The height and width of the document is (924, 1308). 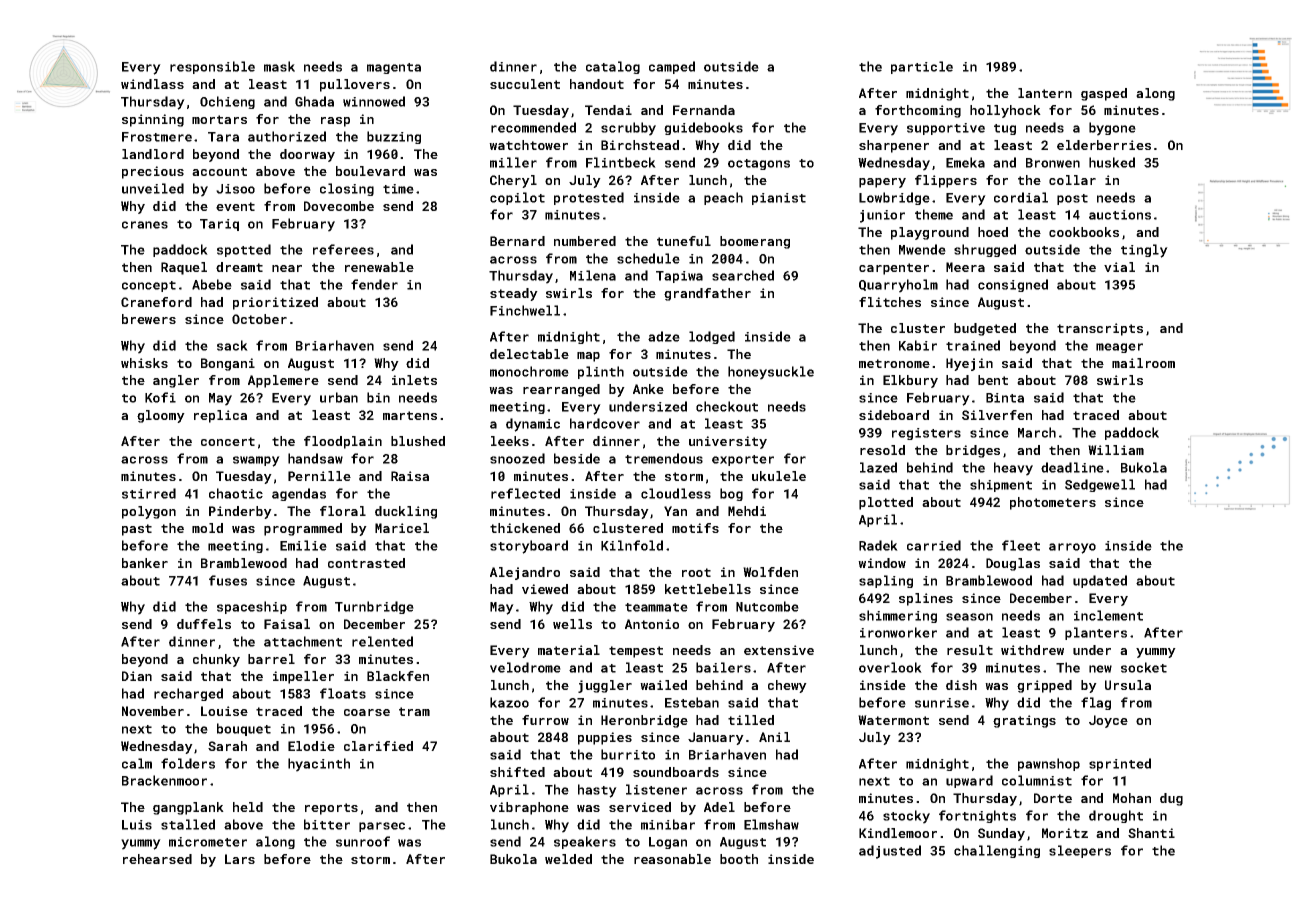 What do you see at coordinates (335, 122) in the document?
I see `rasp` at bounding box center [335, 122].
